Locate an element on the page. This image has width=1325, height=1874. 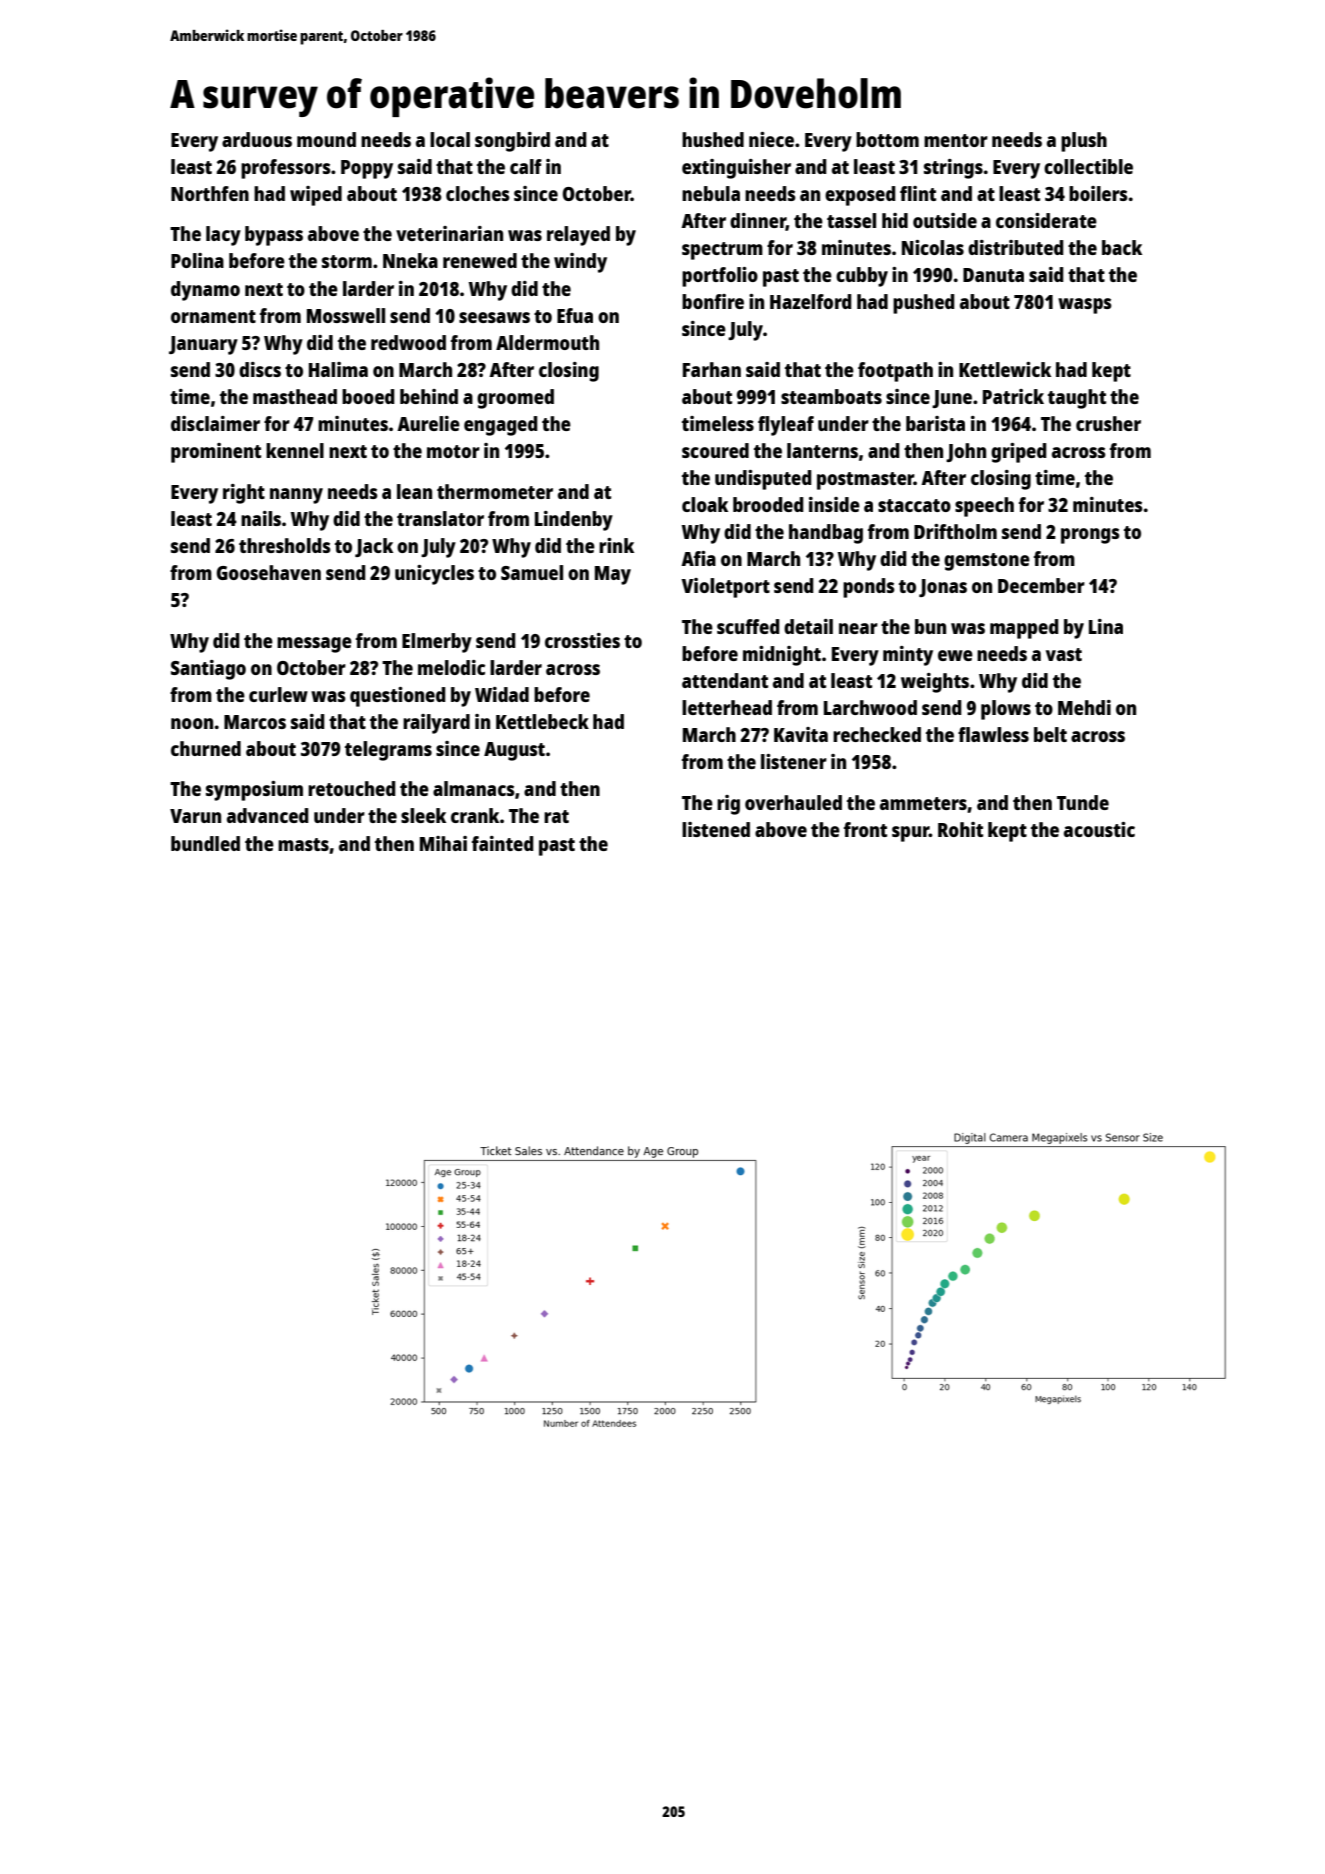
masts is located at coordinates (303, 844).
